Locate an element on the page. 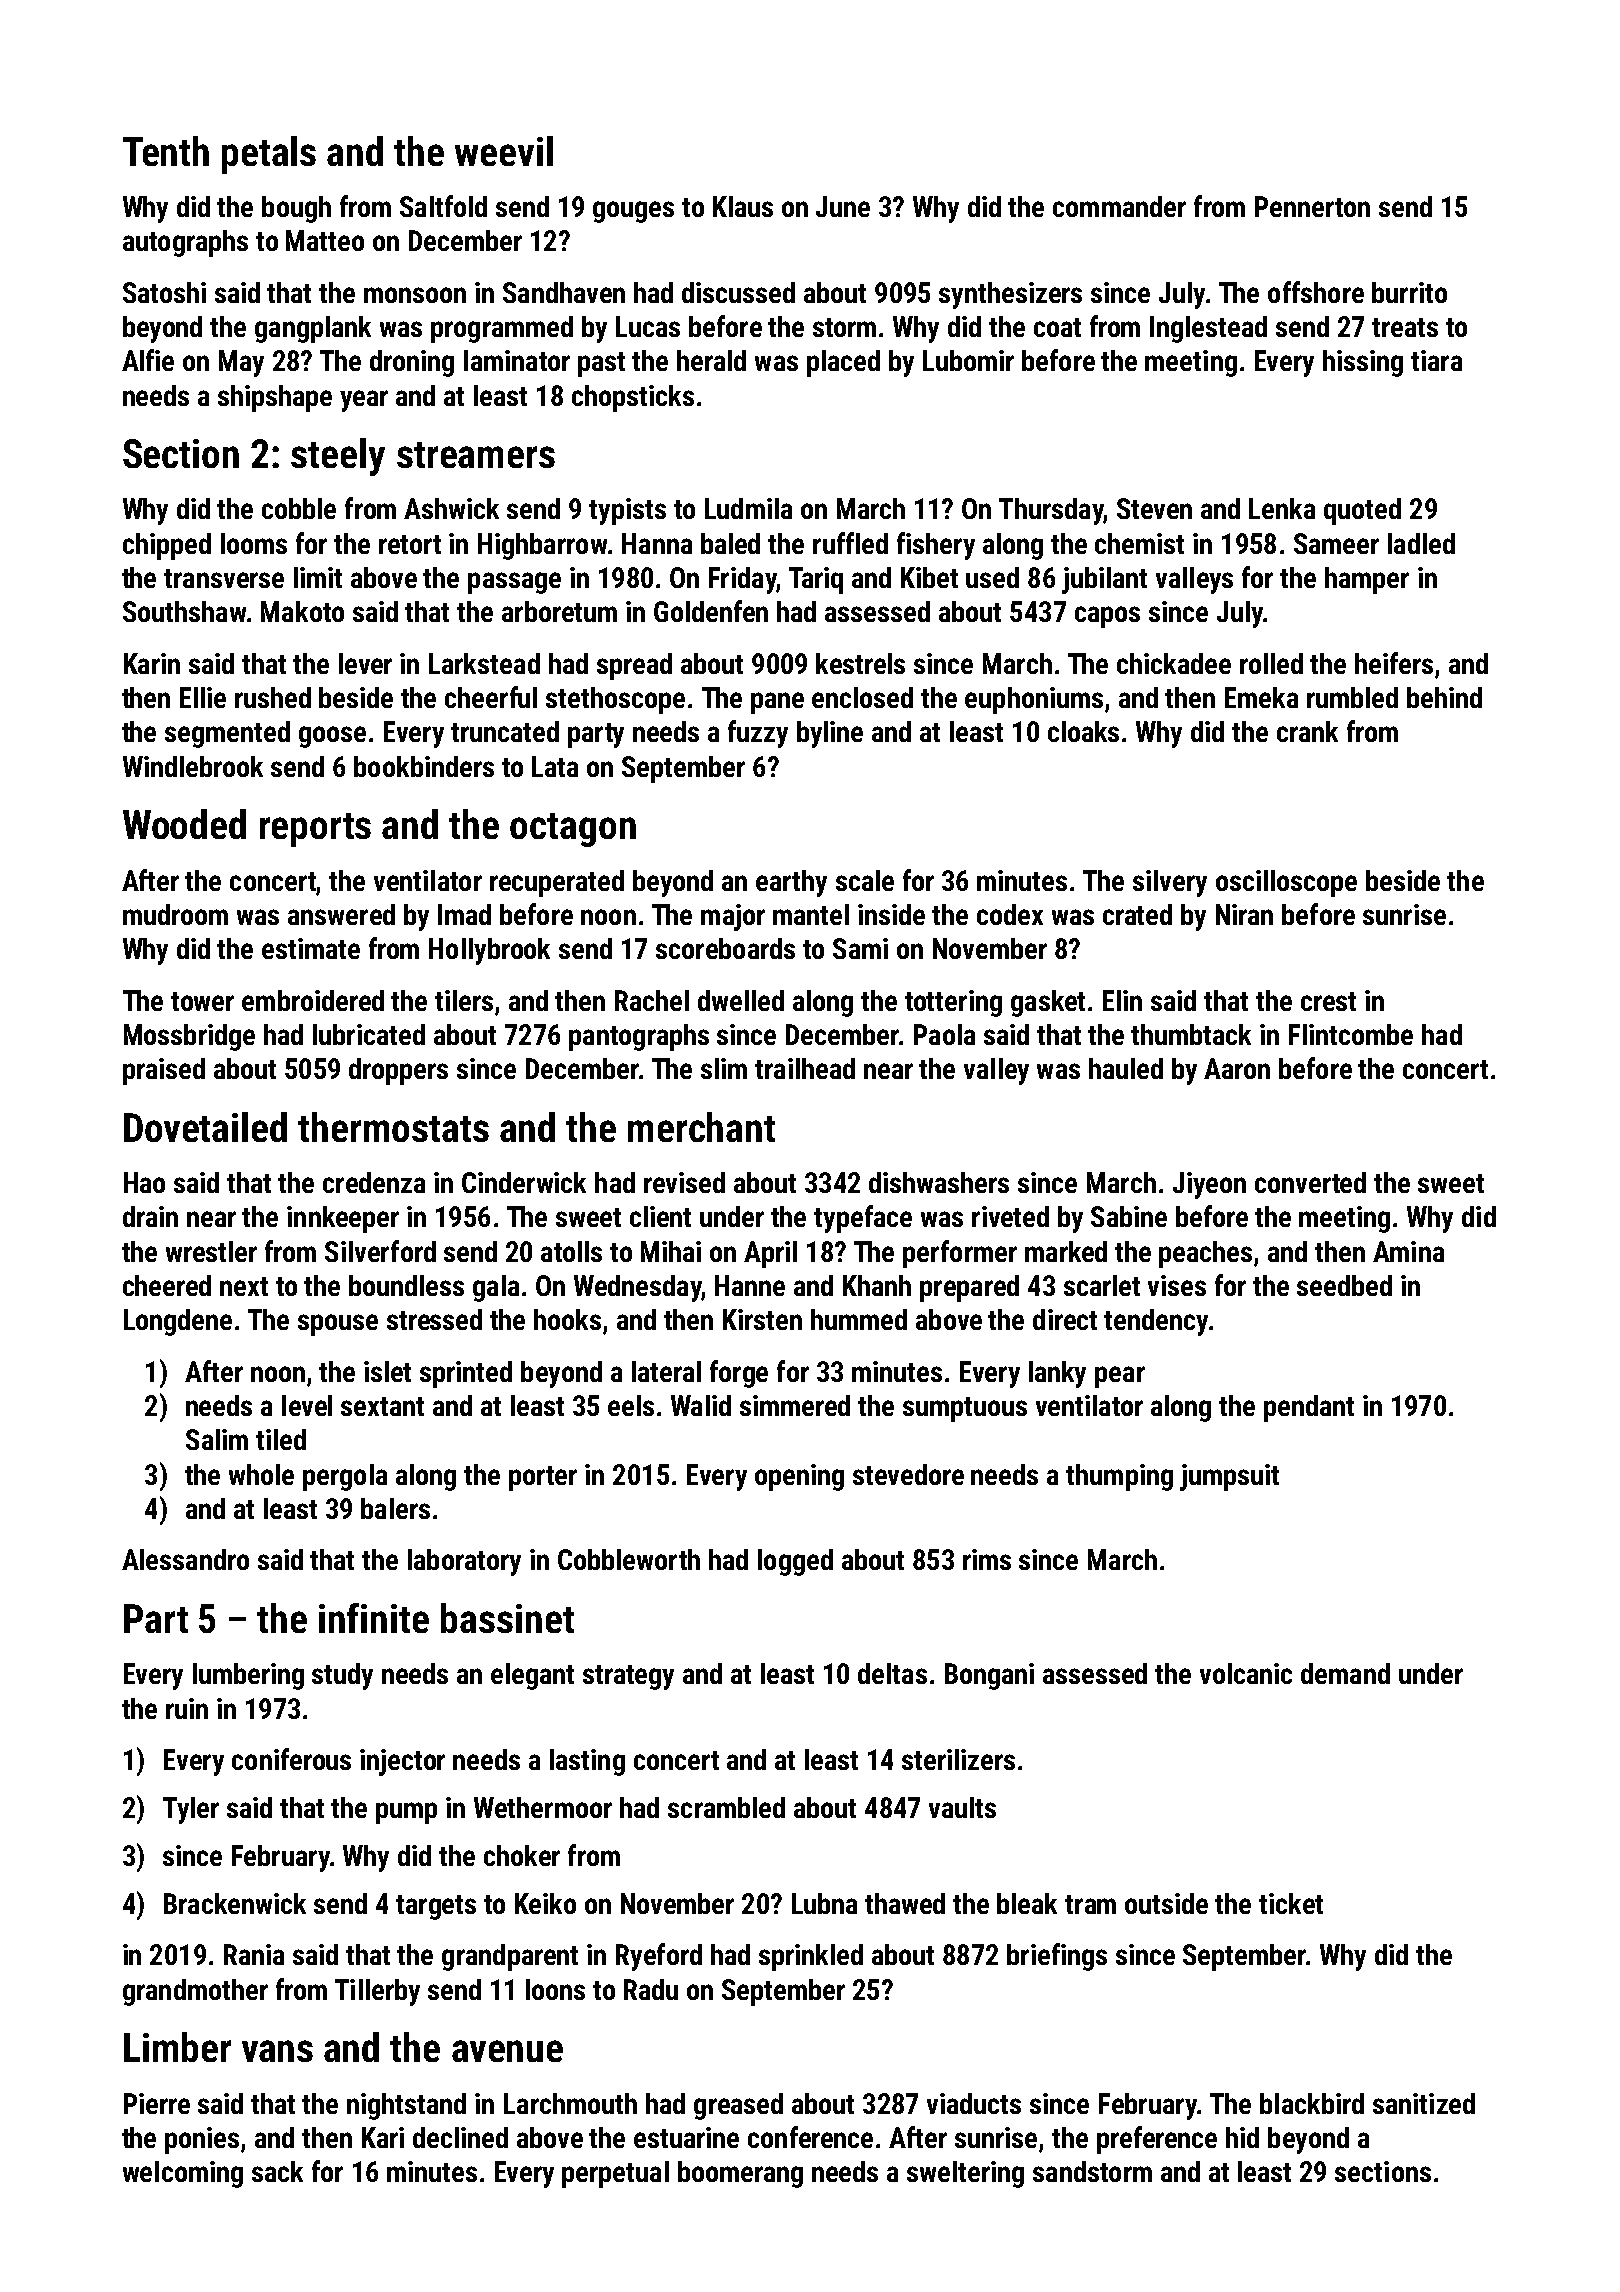 This image has height=2292, width=1620. jumpsuit is located at coordinates (1229, 1477).
